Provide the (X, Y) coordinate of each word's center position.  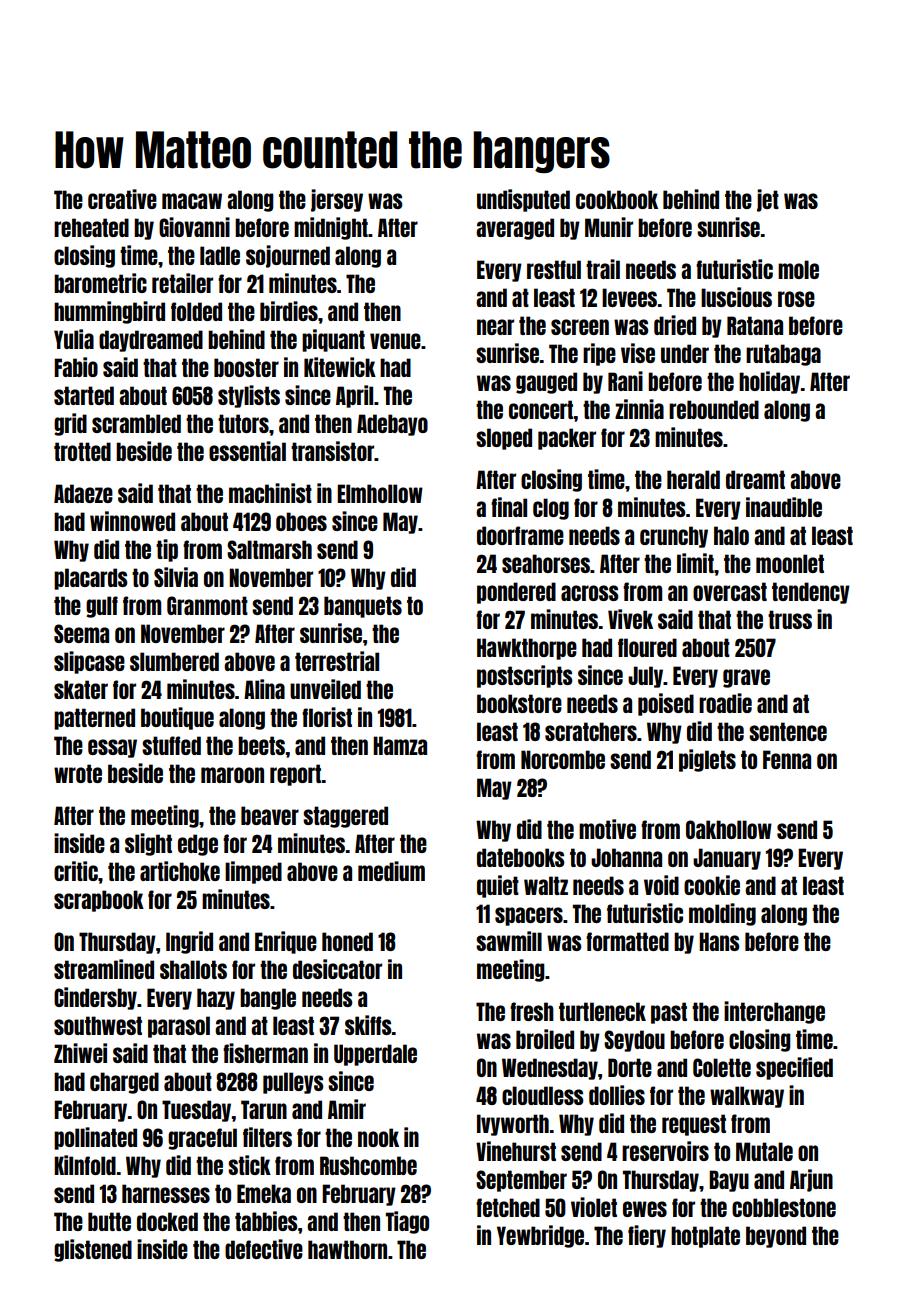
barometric (100, 283)
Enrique (286, 942)
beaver (270, 815)
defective (264, 1249)
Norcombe (563, 759)
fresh (532, 1011)
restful (554, 269)
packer (567, 439)
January (727, 859)
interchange (774, 1012)
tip (167, 550)
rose (796, 299)
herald (693, 479)
